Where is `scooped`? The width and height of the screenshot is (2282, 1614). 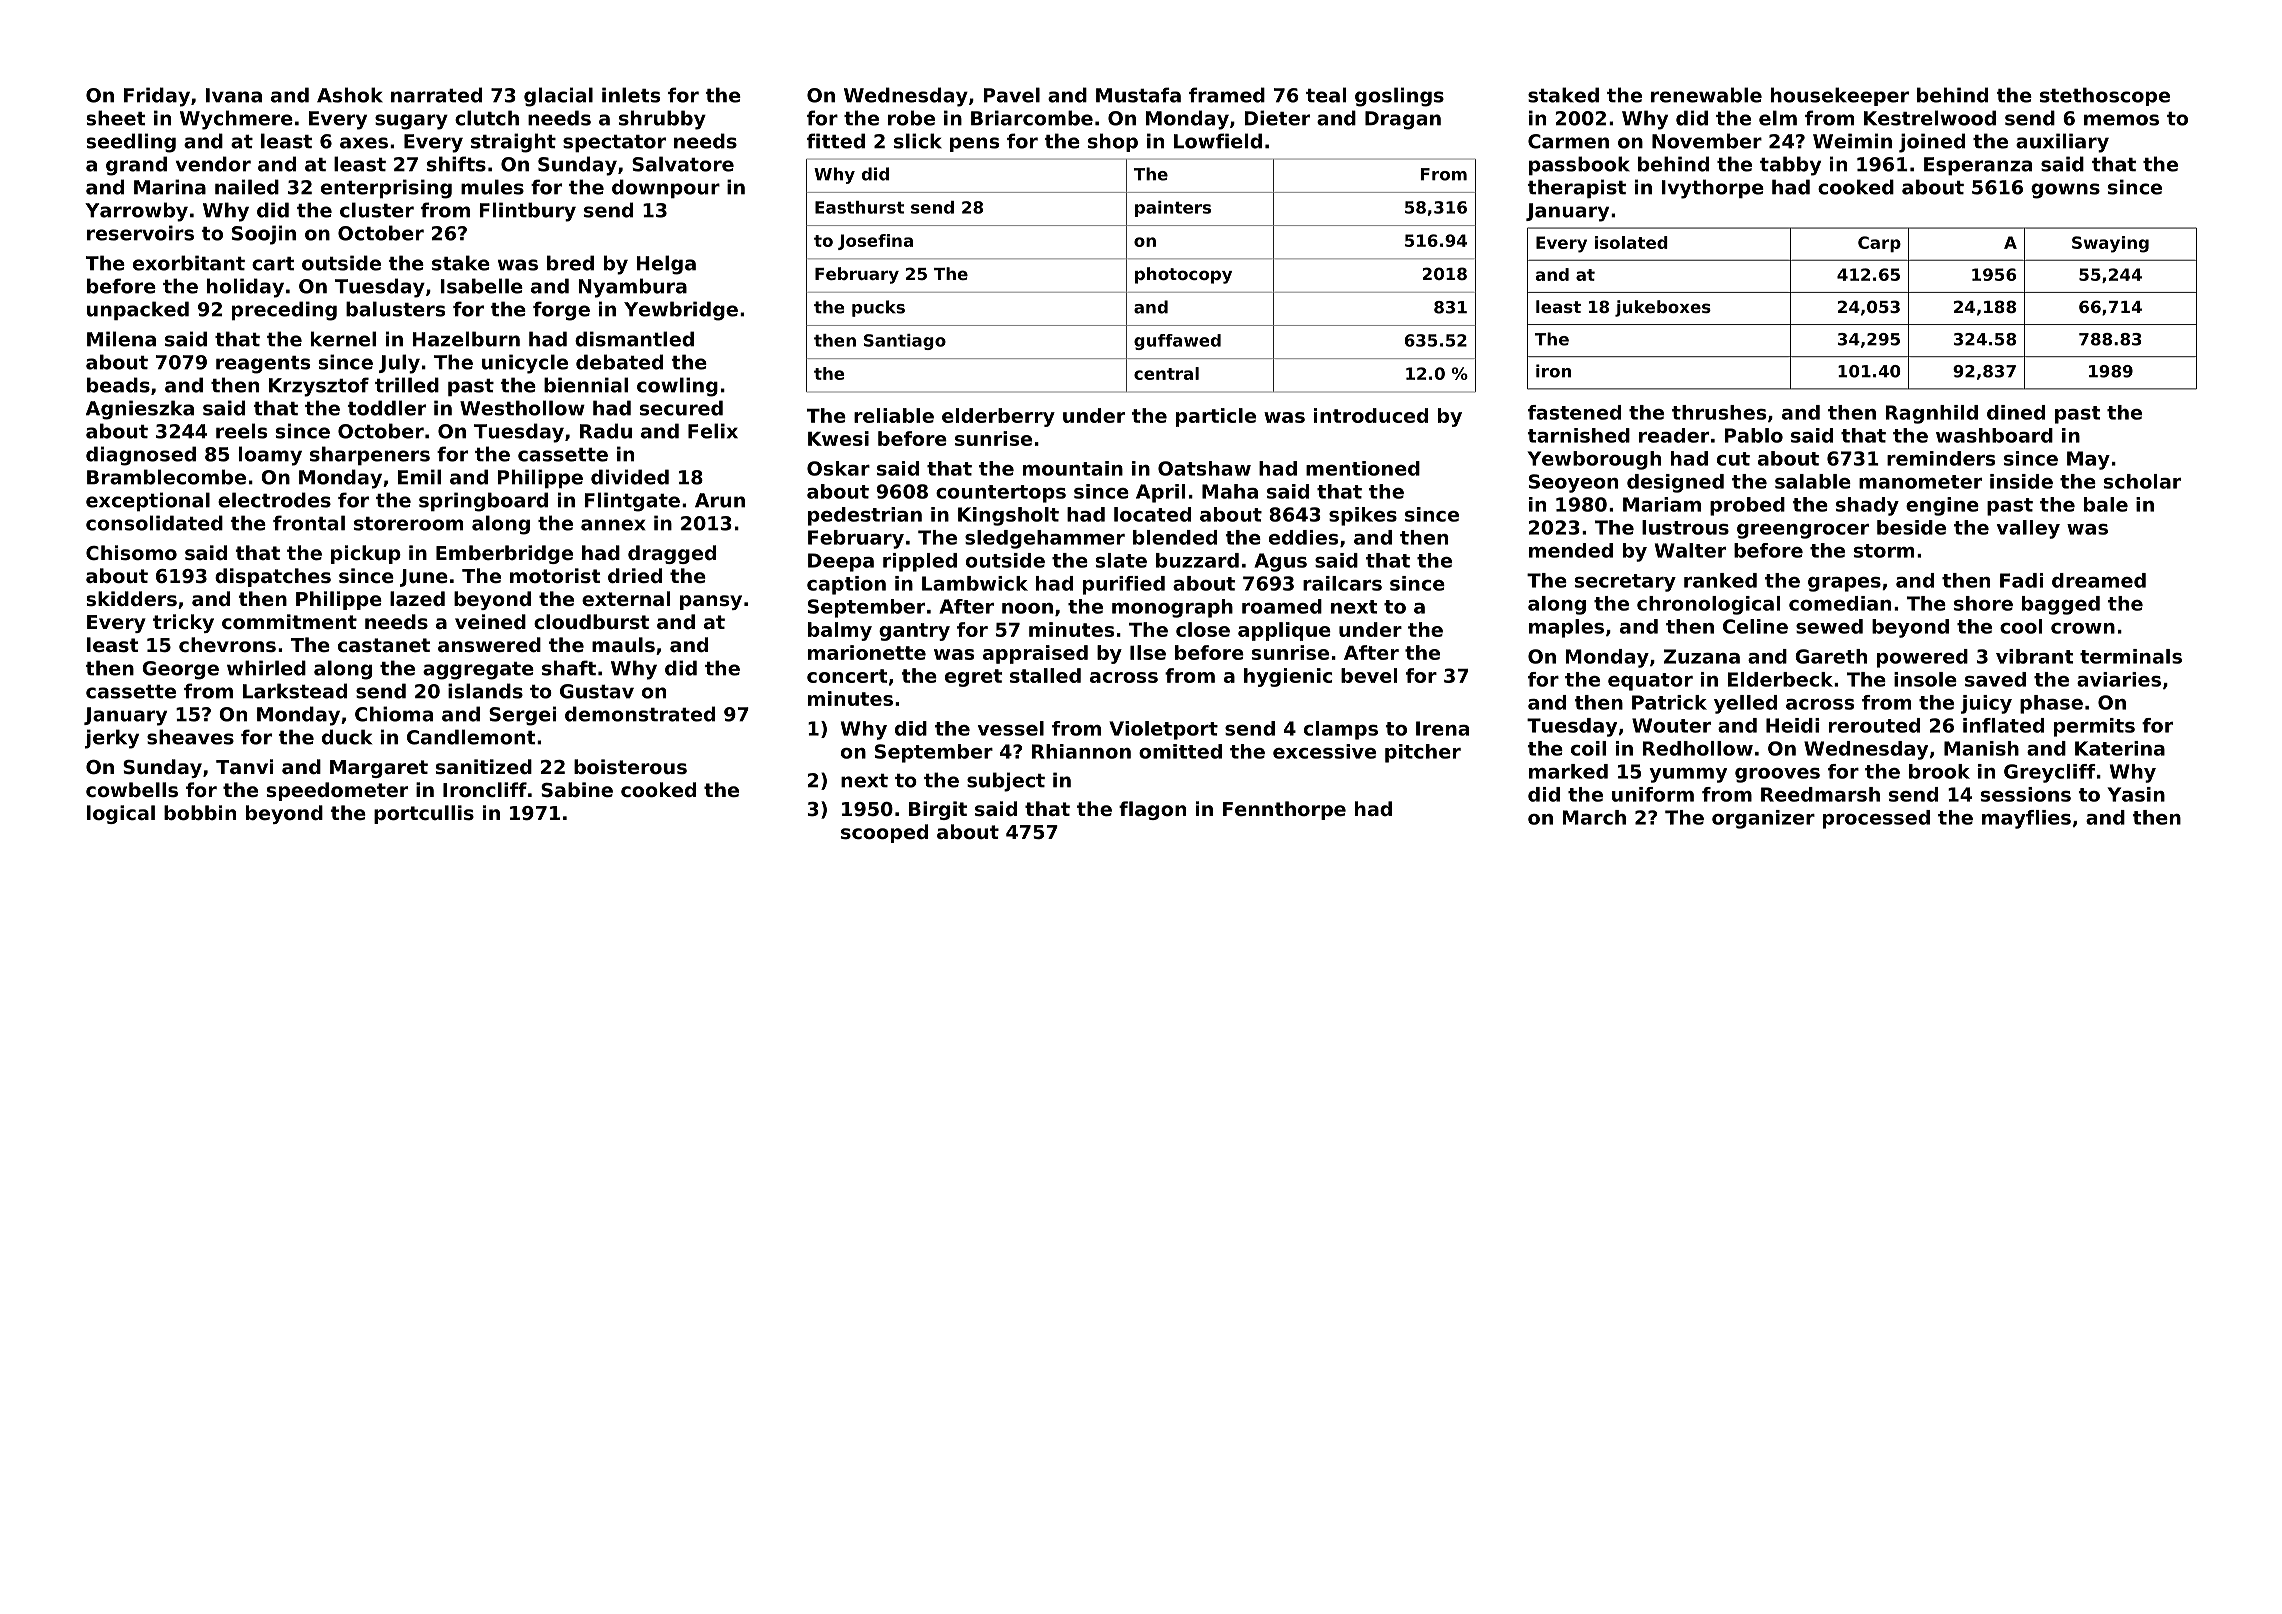 scooped is located at coordinates (884, 833).
